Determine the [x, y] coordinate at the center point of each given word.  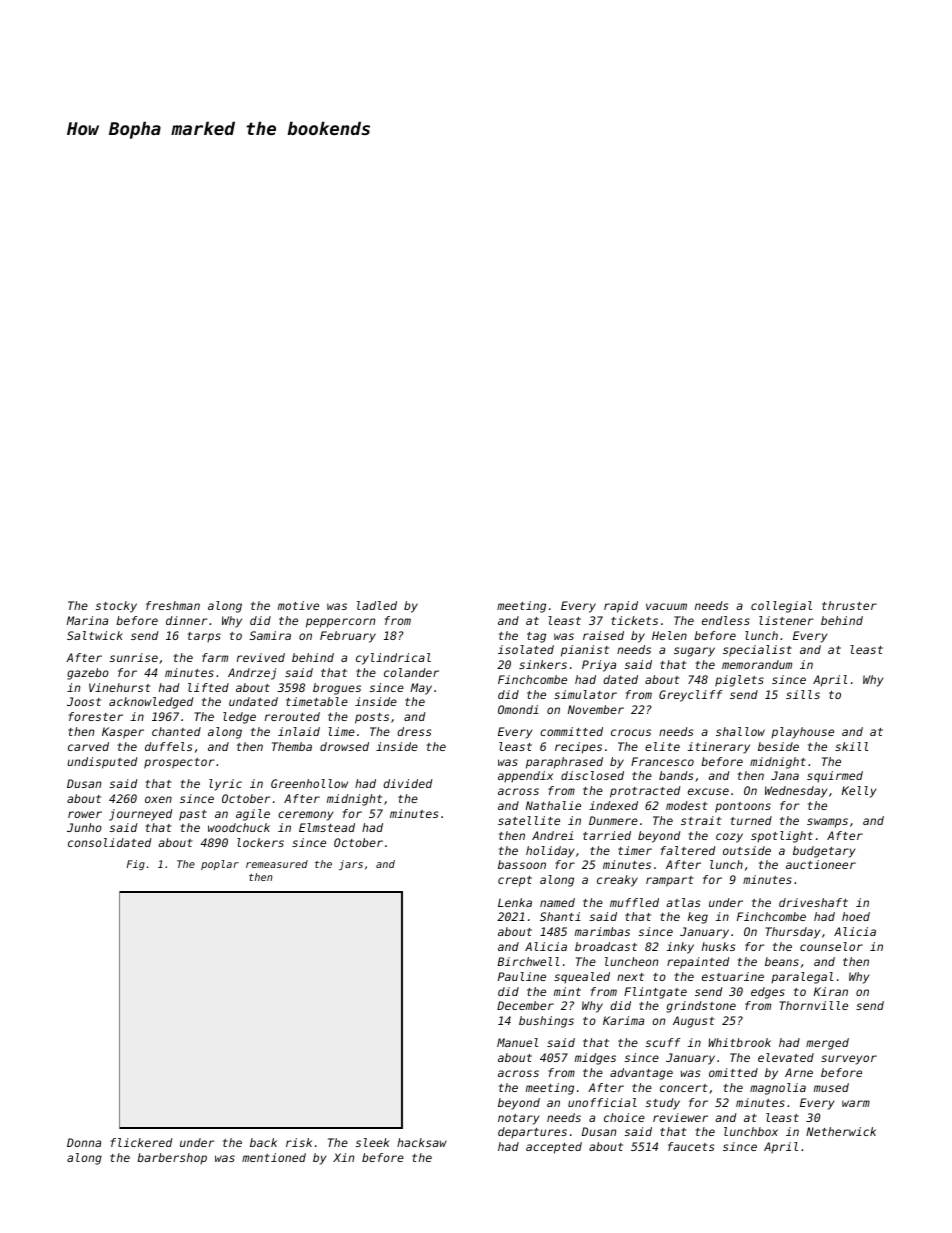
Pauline [522, 976]
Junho [84, 827]
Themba [292, 746]
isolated [526, 649]
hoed [856, 916]
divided [408, 783]
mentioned [274, 1157]
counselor [831, 946]
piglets [739, 681]
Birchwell [528, 961]
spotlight [782, 837]
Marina [87, 620]
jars [351, 865]
